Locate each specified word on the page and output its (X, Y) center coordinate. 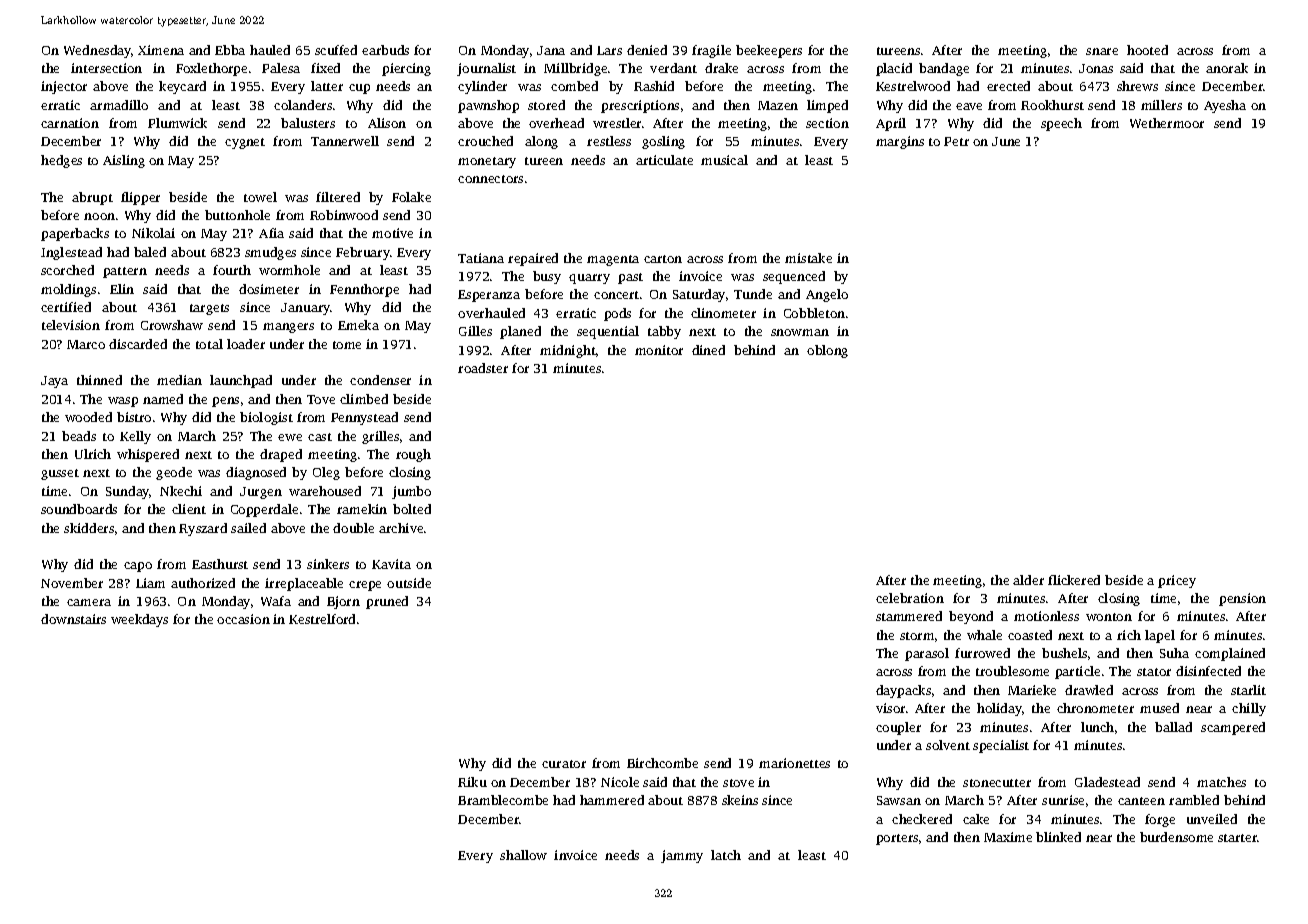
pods (617, 314)
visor (890, 708)
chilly (1249, 709)
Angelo (827, 295)
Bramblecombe (503, 800)
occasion (243, 619)
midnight (568, 351)
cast (320, 437)
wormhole (289, 270)
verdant (673, 68)
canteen (1141, 801)
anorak (1227, 68)
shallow (523, 855)
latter (327, 86)
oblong (827, 351)
